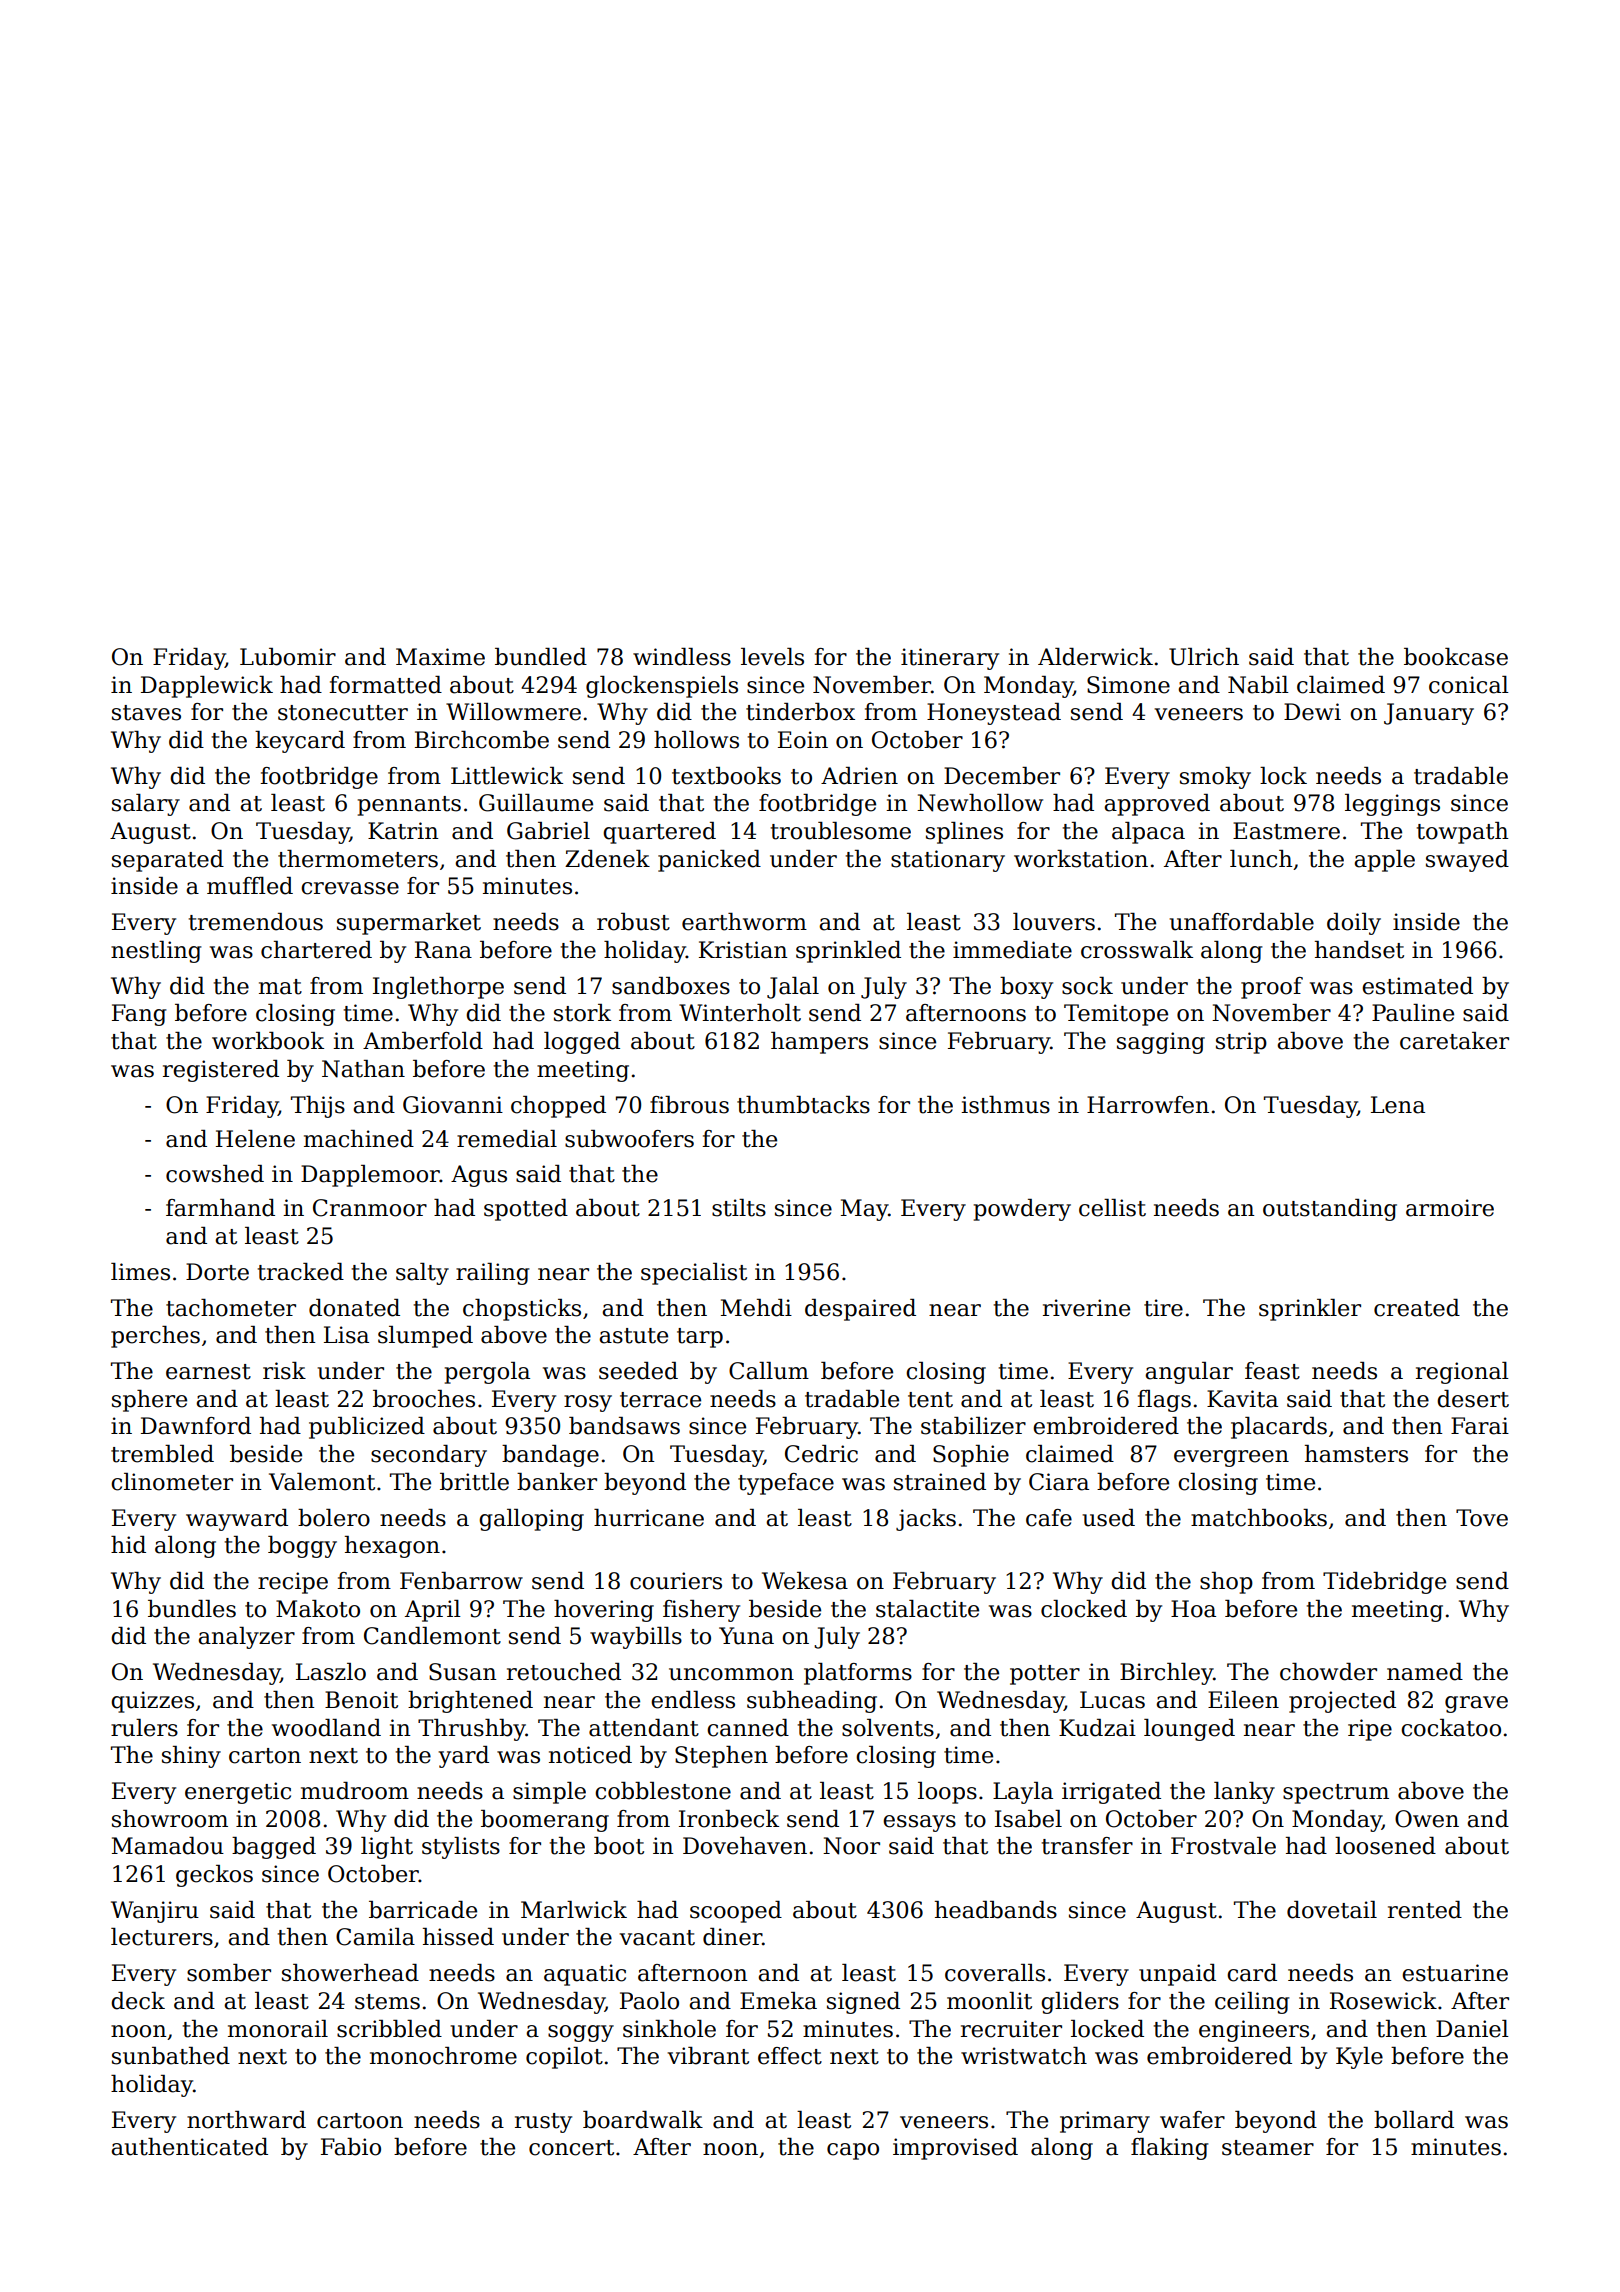  Describe the element at coordinates (526, 1210) in the screenshot. I see `spotted` at that location.
